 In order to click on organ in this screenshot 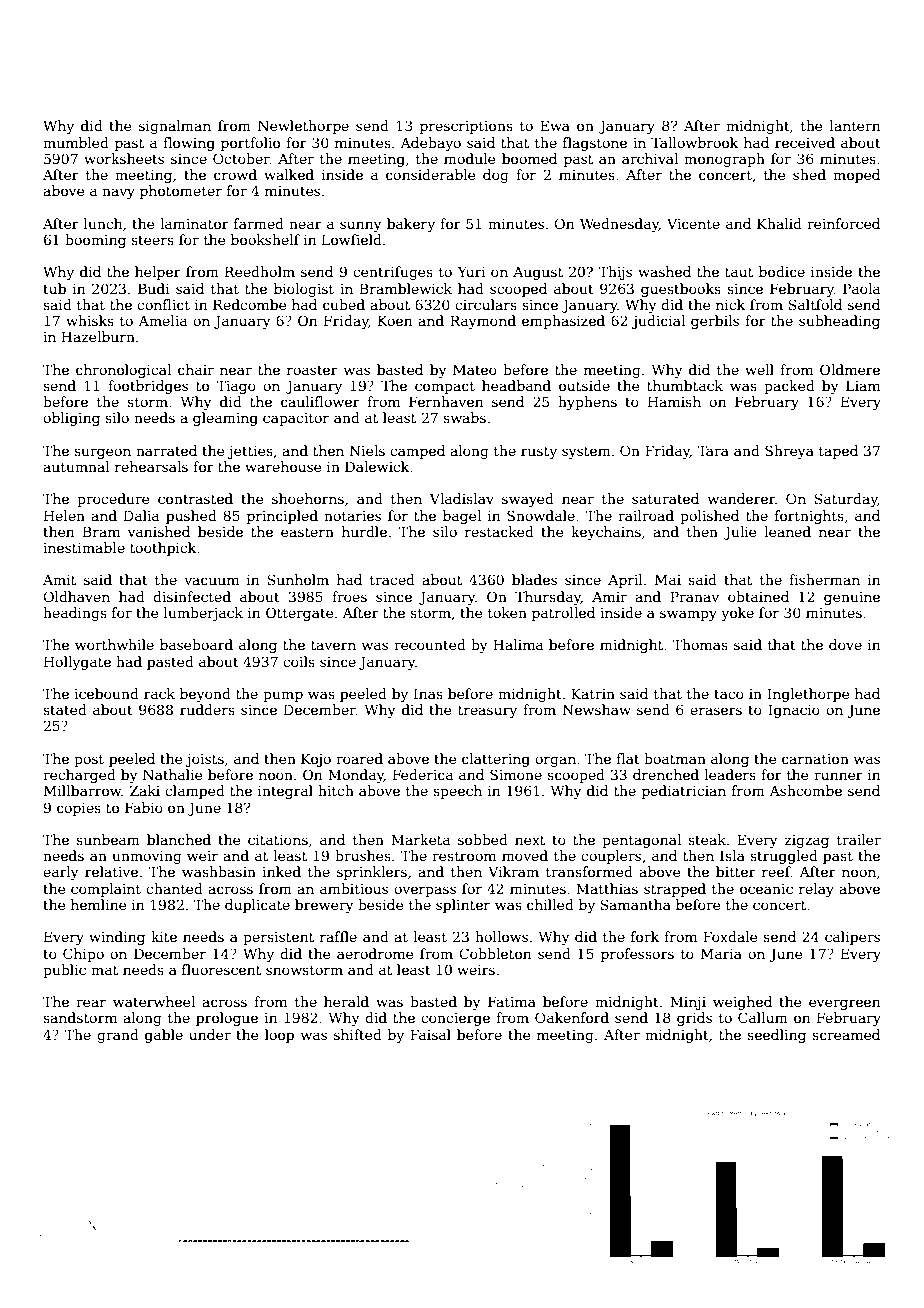, I will do `click(555, 761)`.
